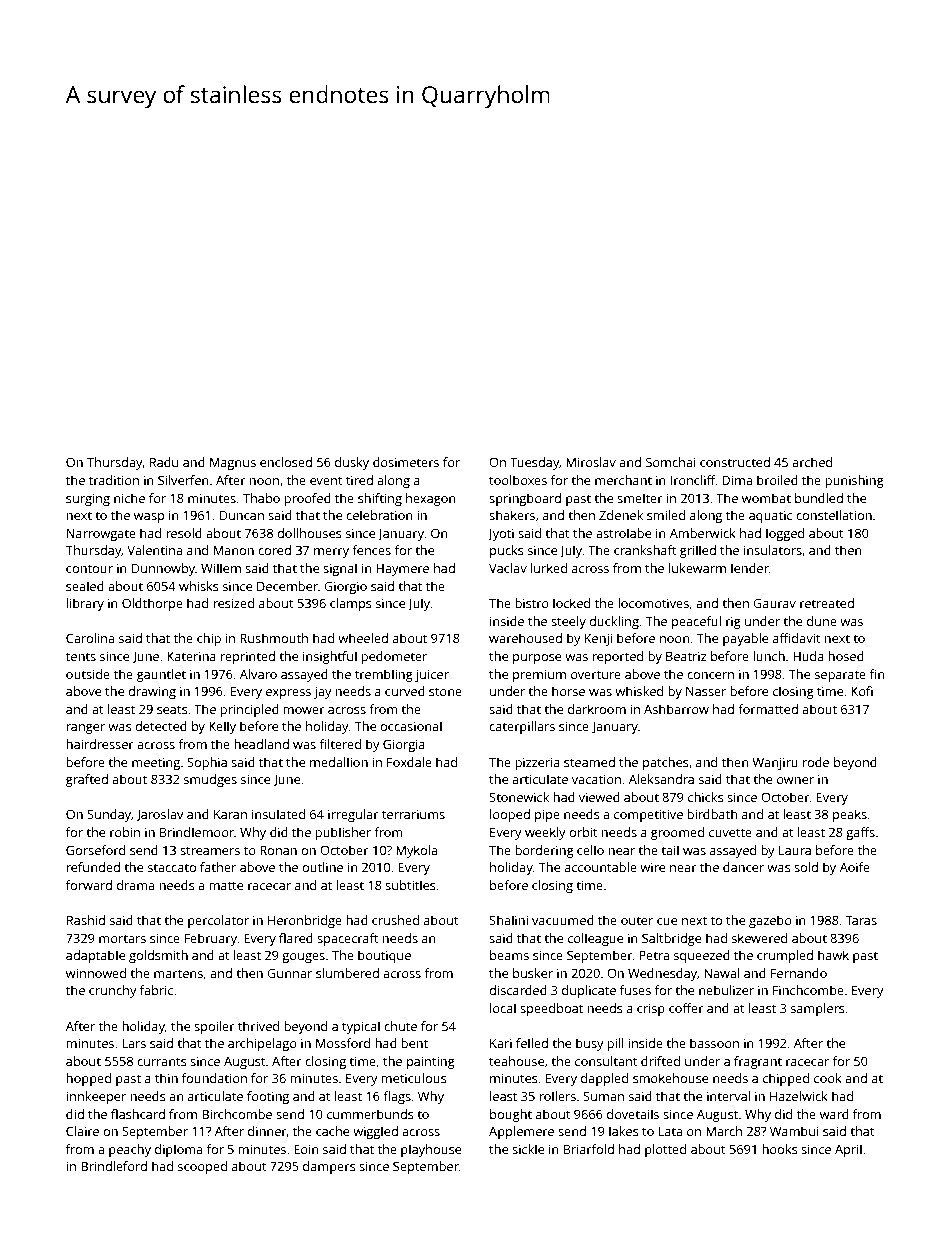 The width and height of the screenshot is (952, 1233). Describe the element at coordinates (544, 851) in the screenshot. I see `bordering` at that location.
